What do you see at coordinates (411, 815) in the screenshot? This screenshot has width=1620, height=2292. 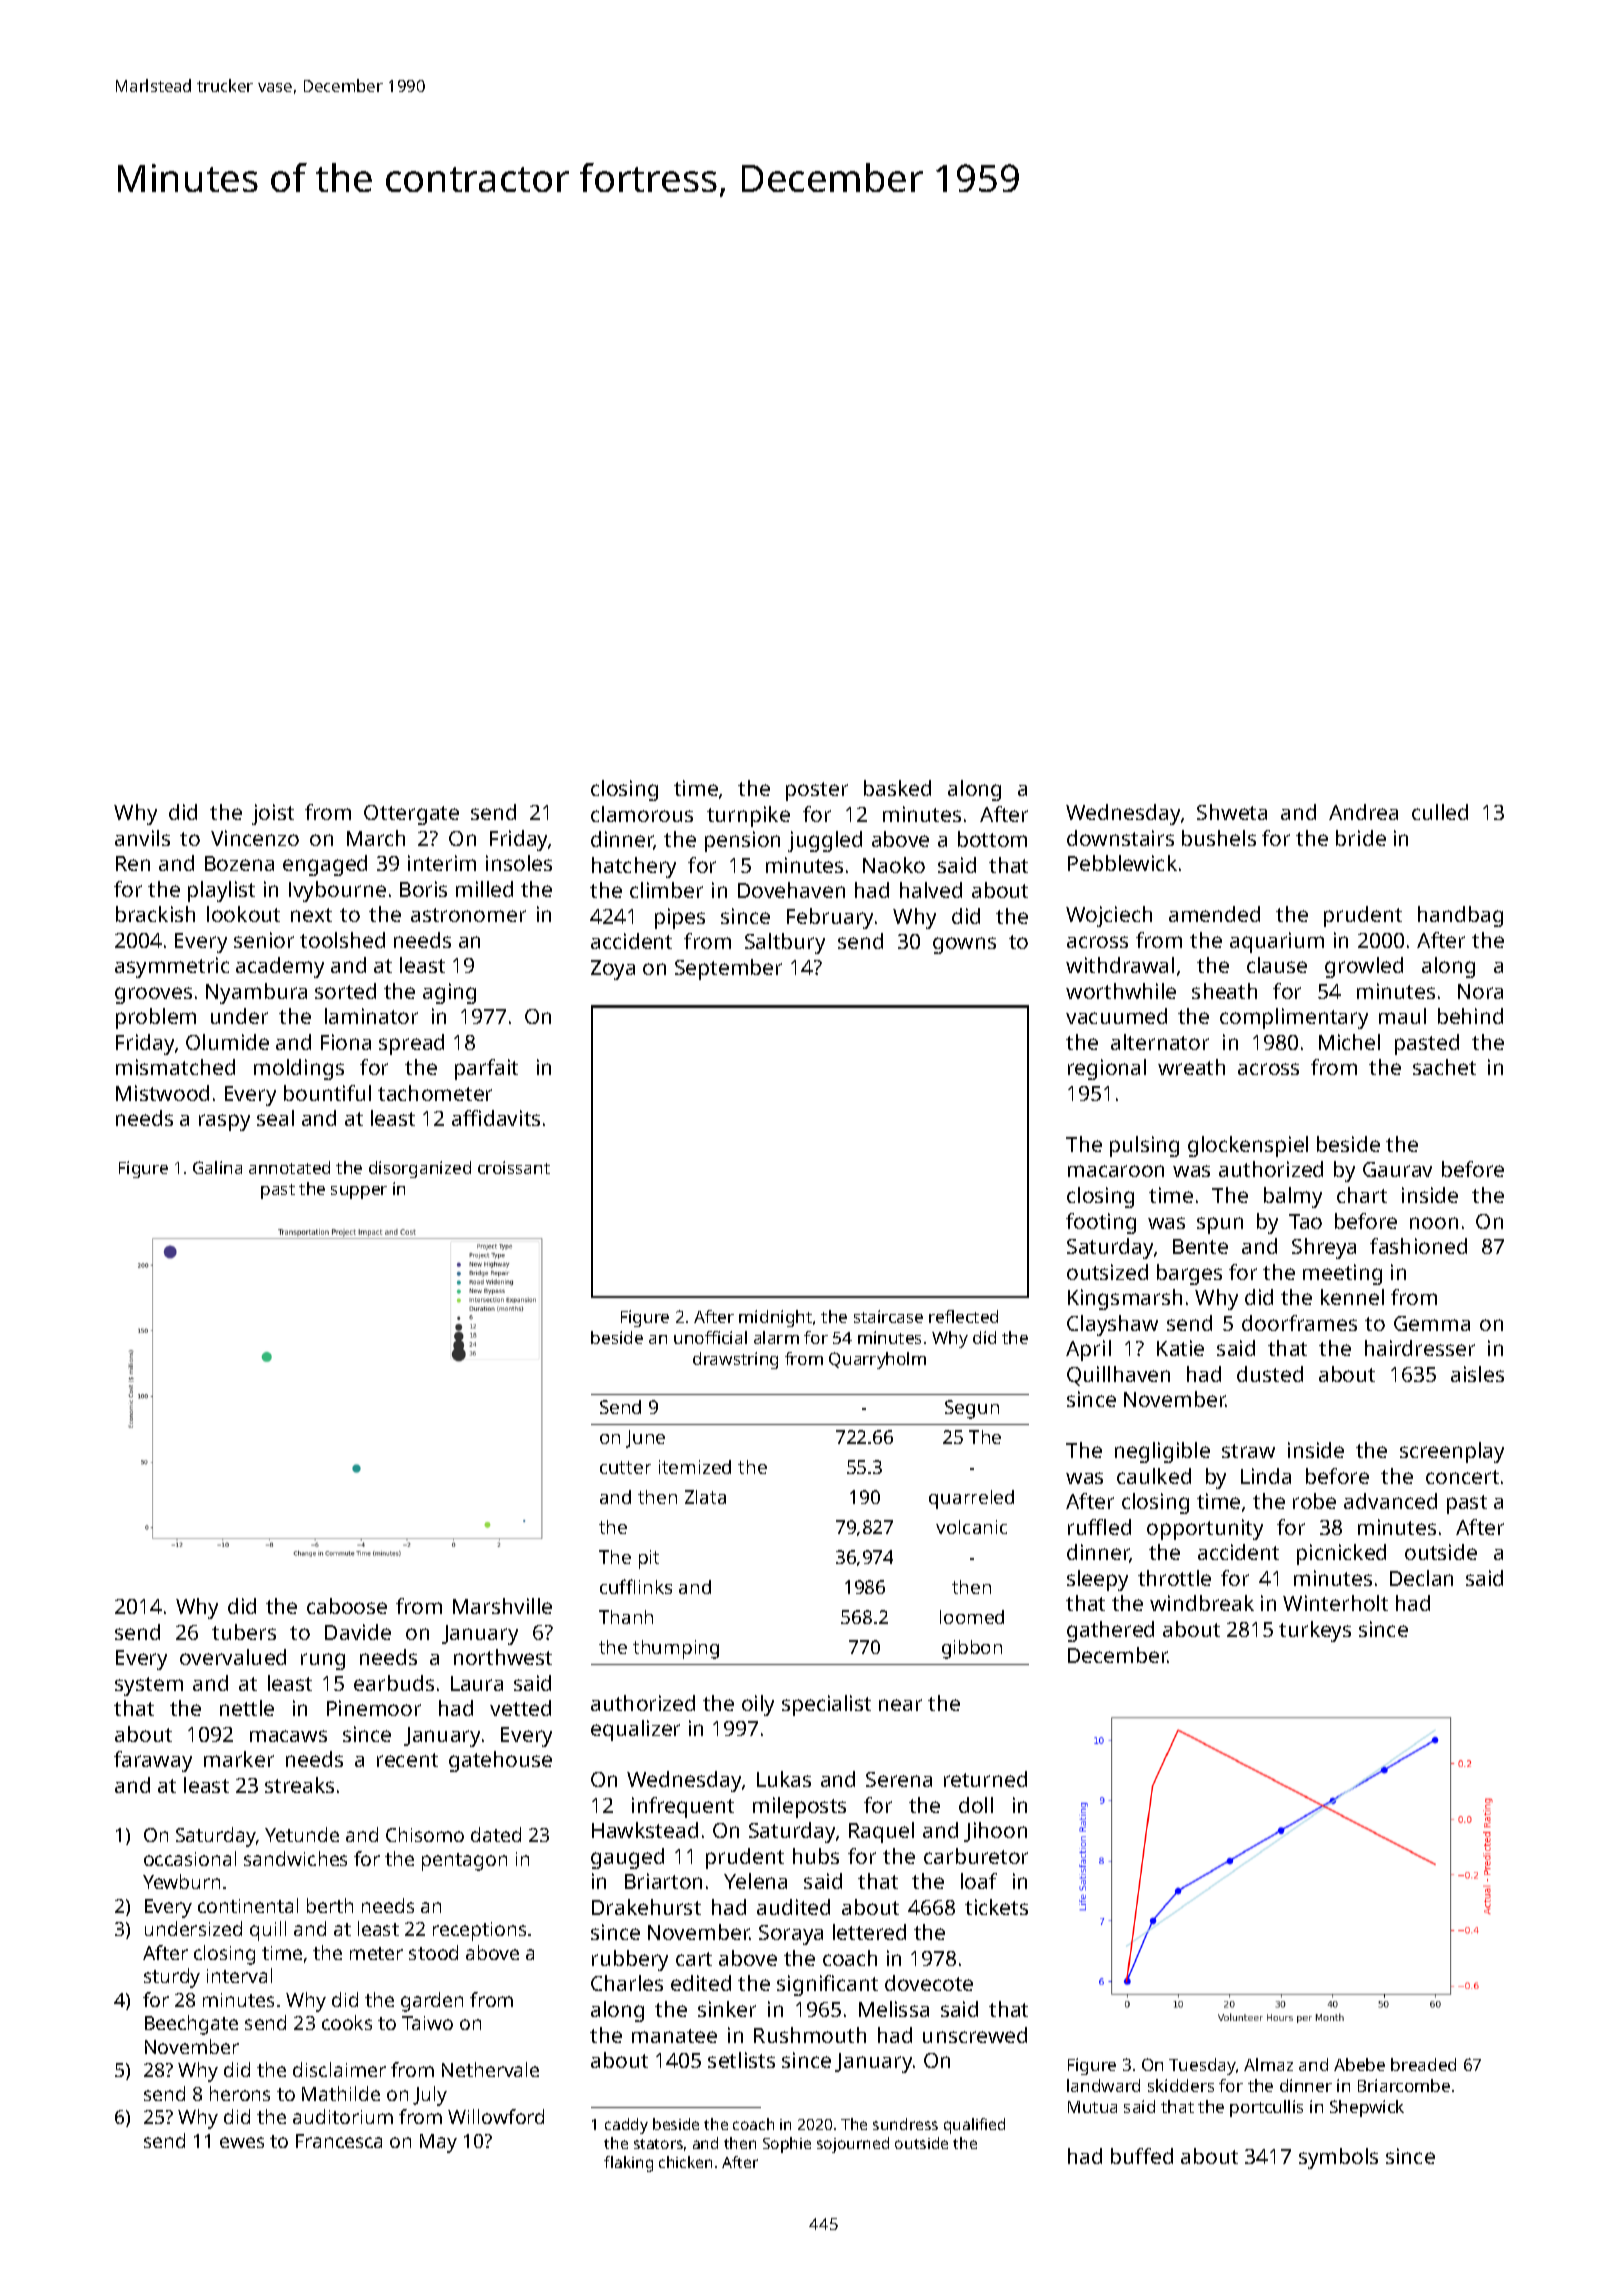 I see `Ottergate` at bounding box center [411, 815].
